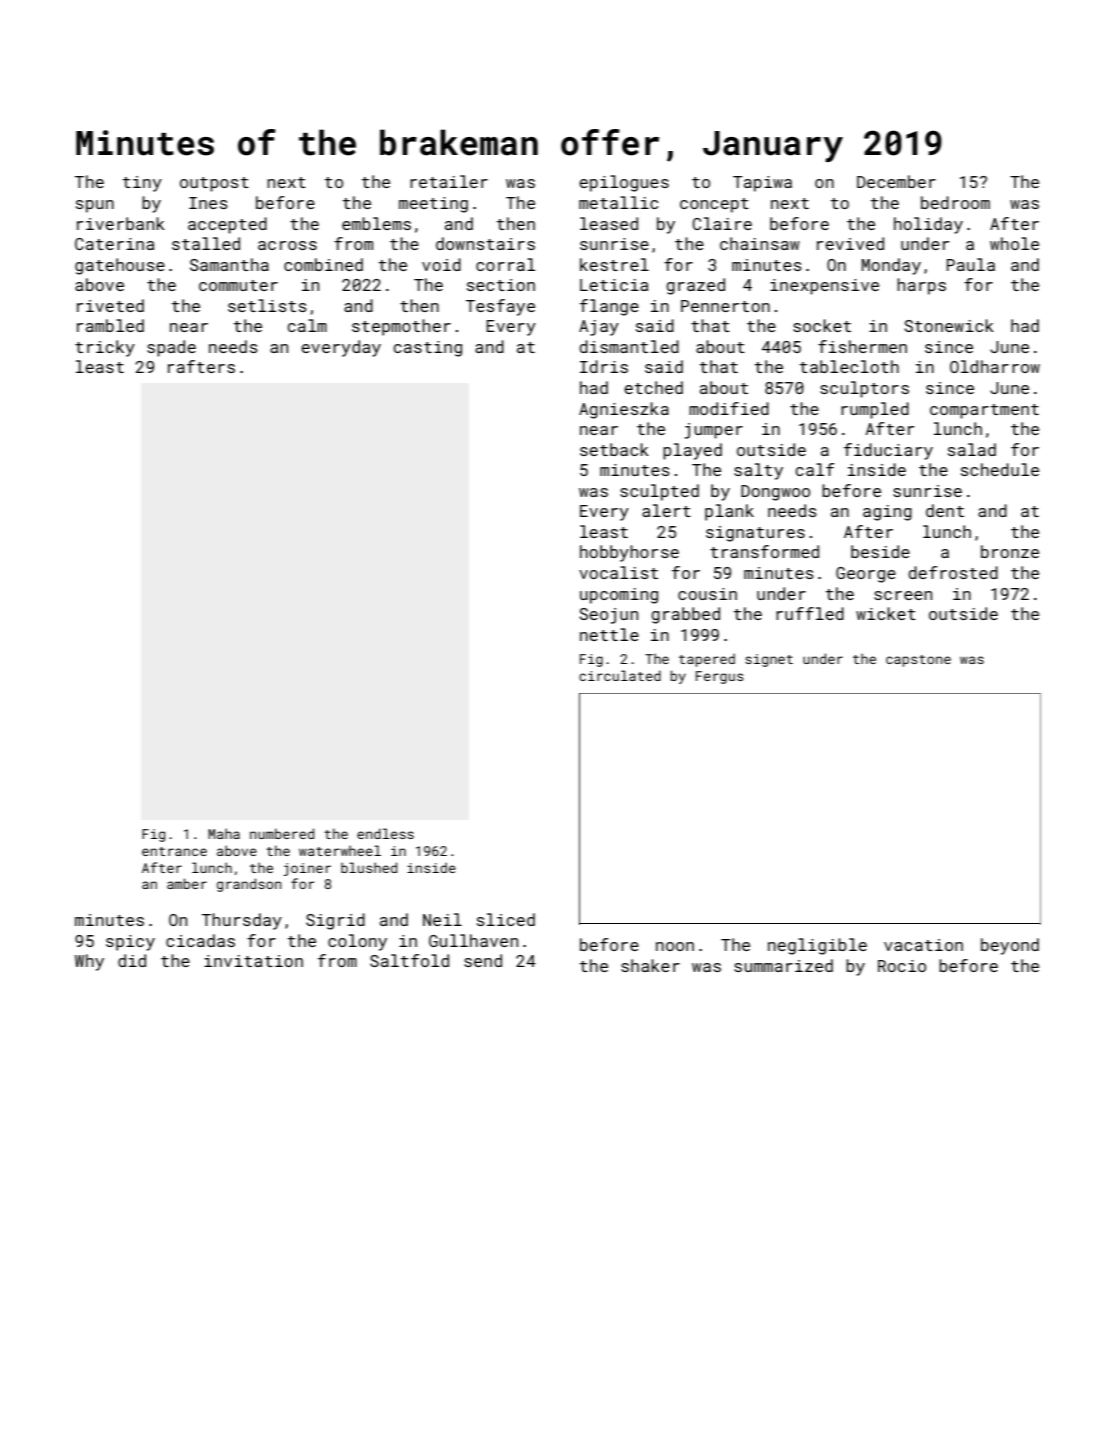  What do you see at coordinates (720, 677) in the screenshot?
I see `Fergus` at bounding box center [720, 677].
